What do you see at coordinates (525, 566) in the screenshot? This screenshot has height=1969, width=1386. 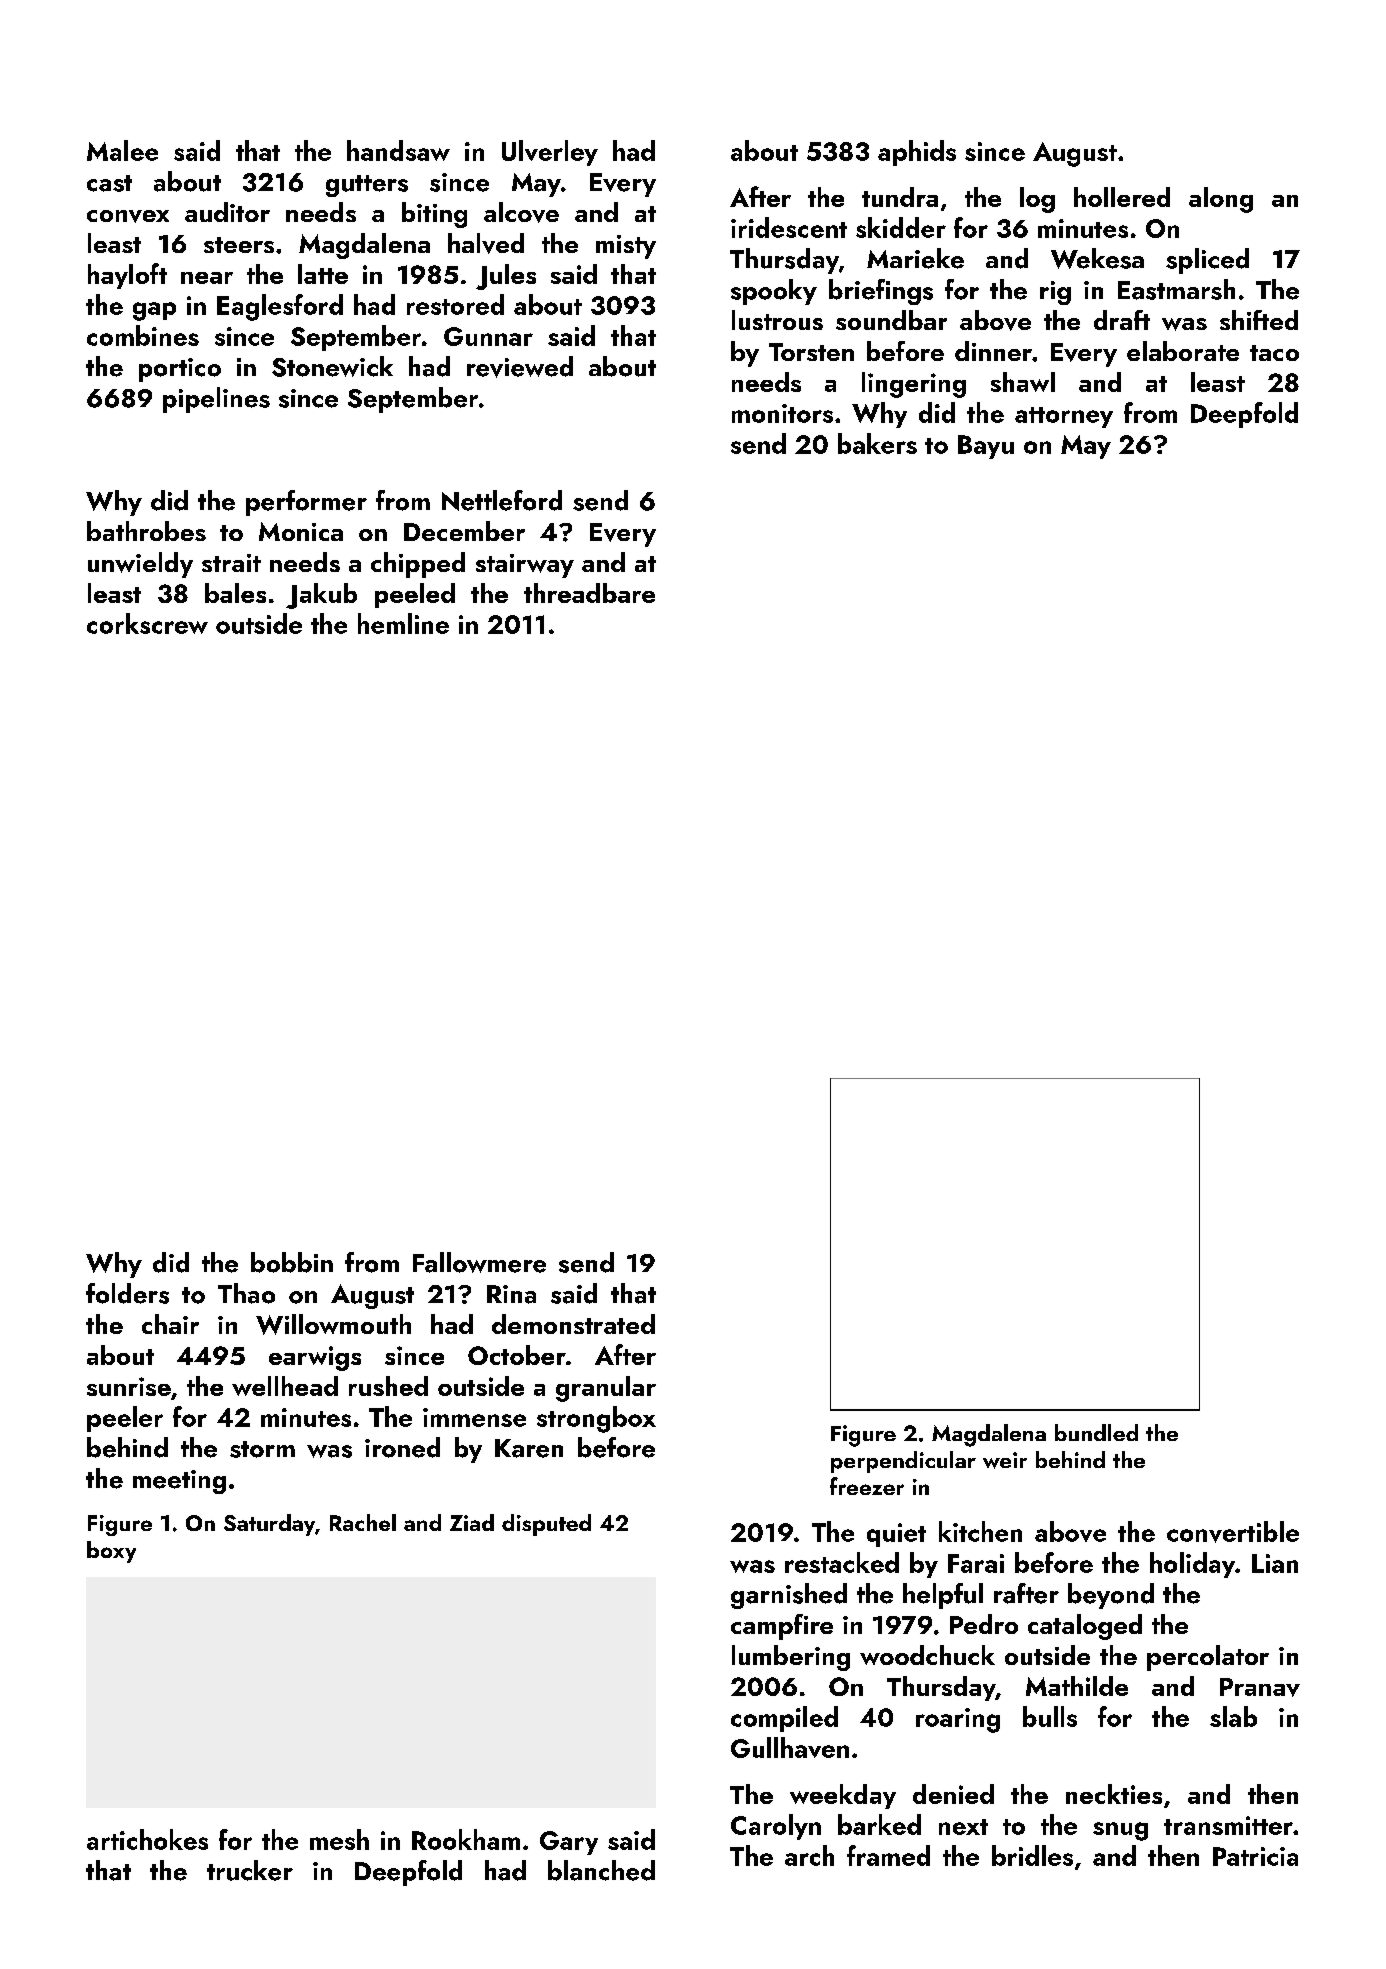 I see `stairway` at bounding box center [525, 566].
